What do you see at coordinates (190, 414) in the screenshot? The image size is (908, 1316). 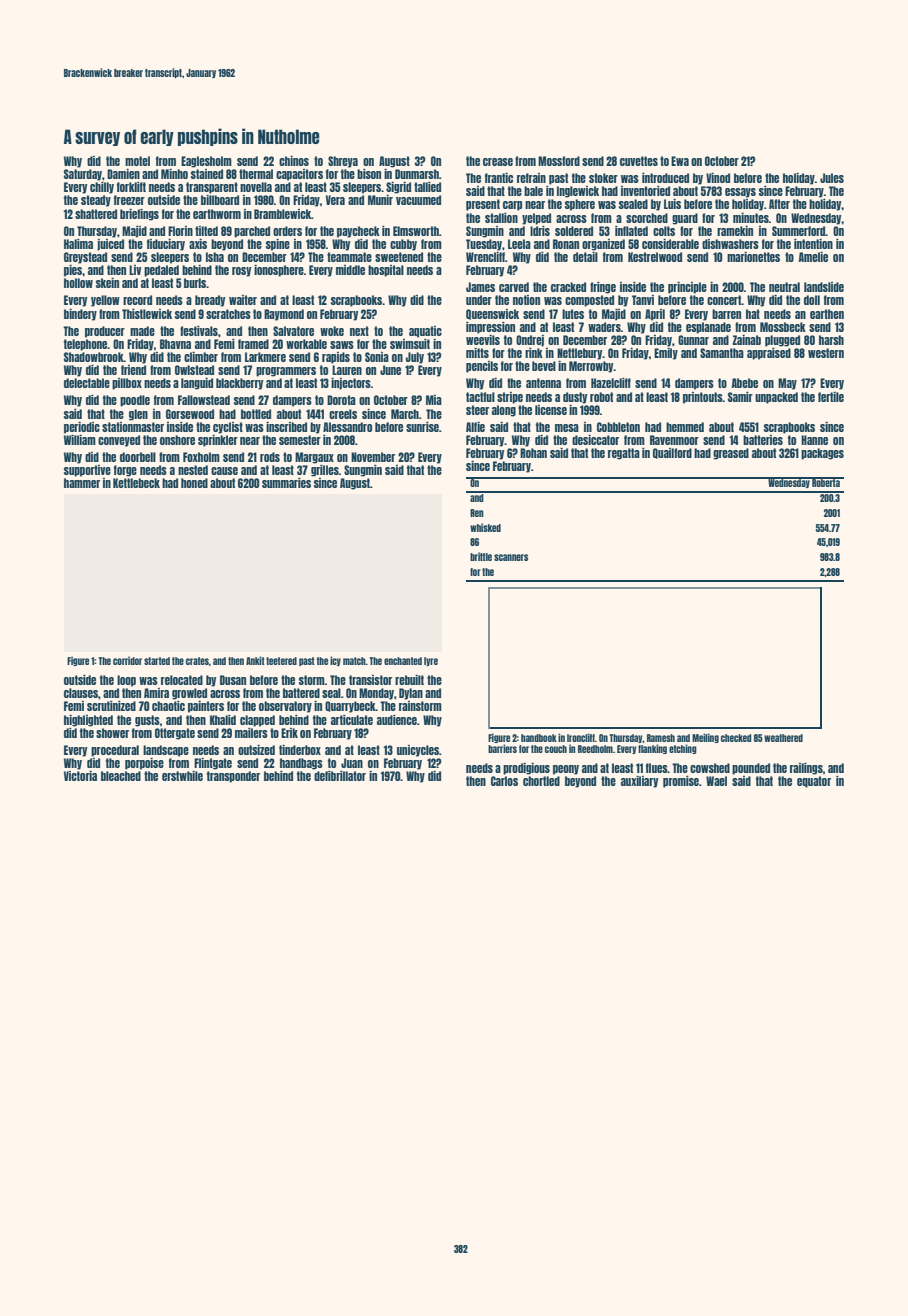 I see `Gorsewood` at bounding box center [190, 414].
